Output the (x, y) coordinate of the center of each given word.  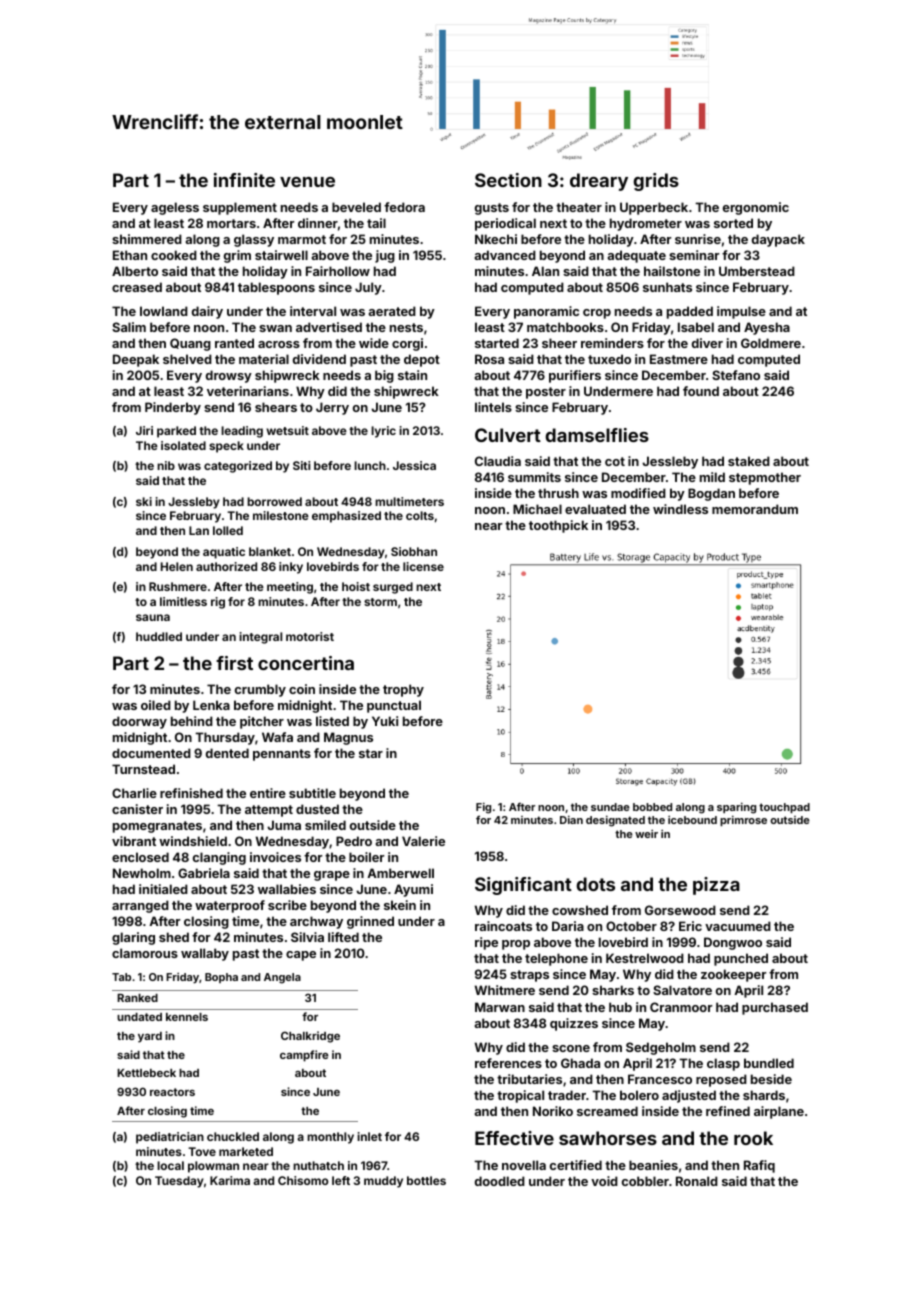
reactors (172, 1092)
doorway (139, 722)
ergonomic (756, 208)
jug (385, 256)
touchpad (784, 808)
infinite (244, 180)
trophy (403, 690)
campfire (304, 1056)
